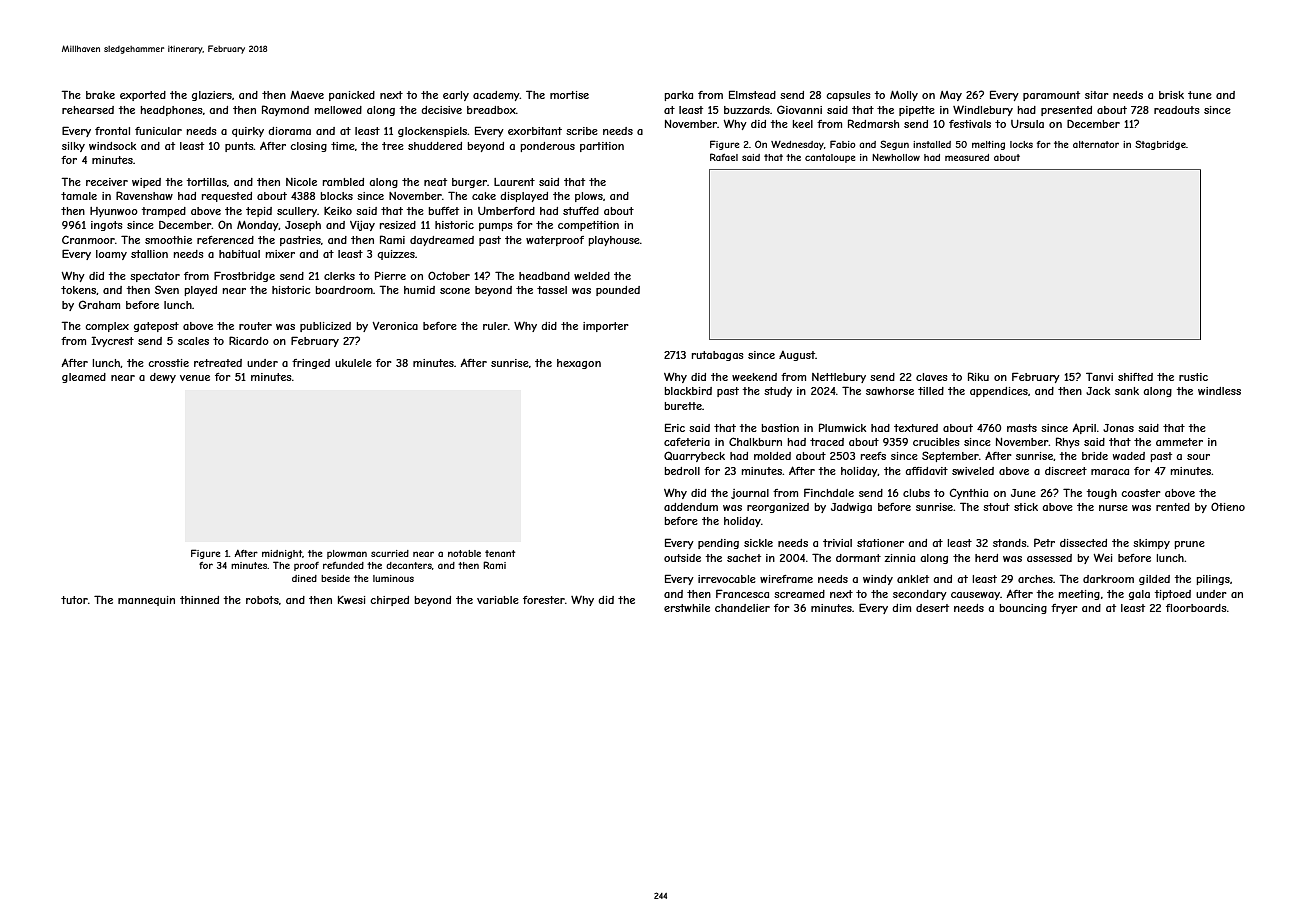  I want to click on playhouse, so click(614, 241).
